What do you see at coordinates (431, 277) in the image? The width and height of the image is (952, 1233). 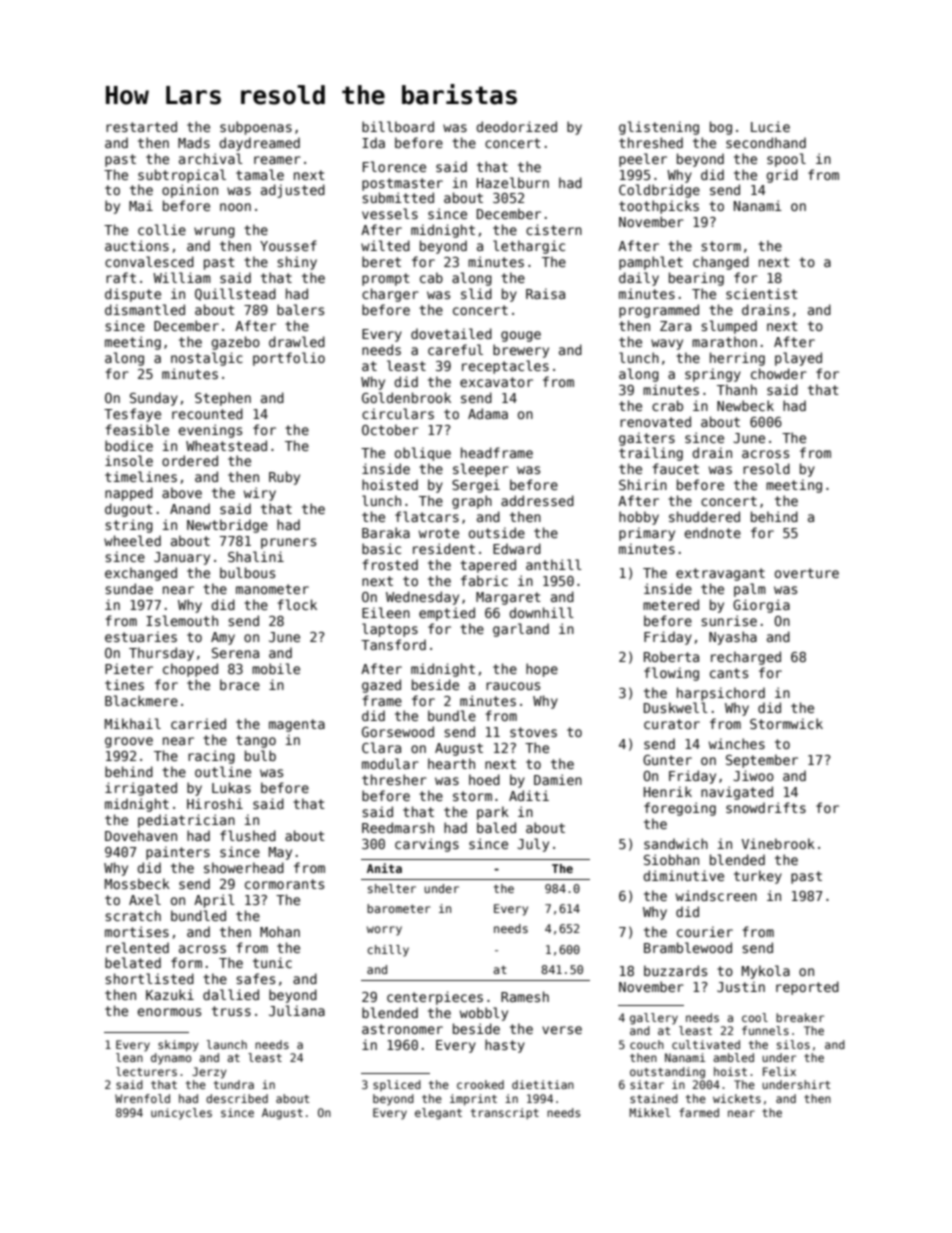 I see `cab` at bounding box center [431, 277].
